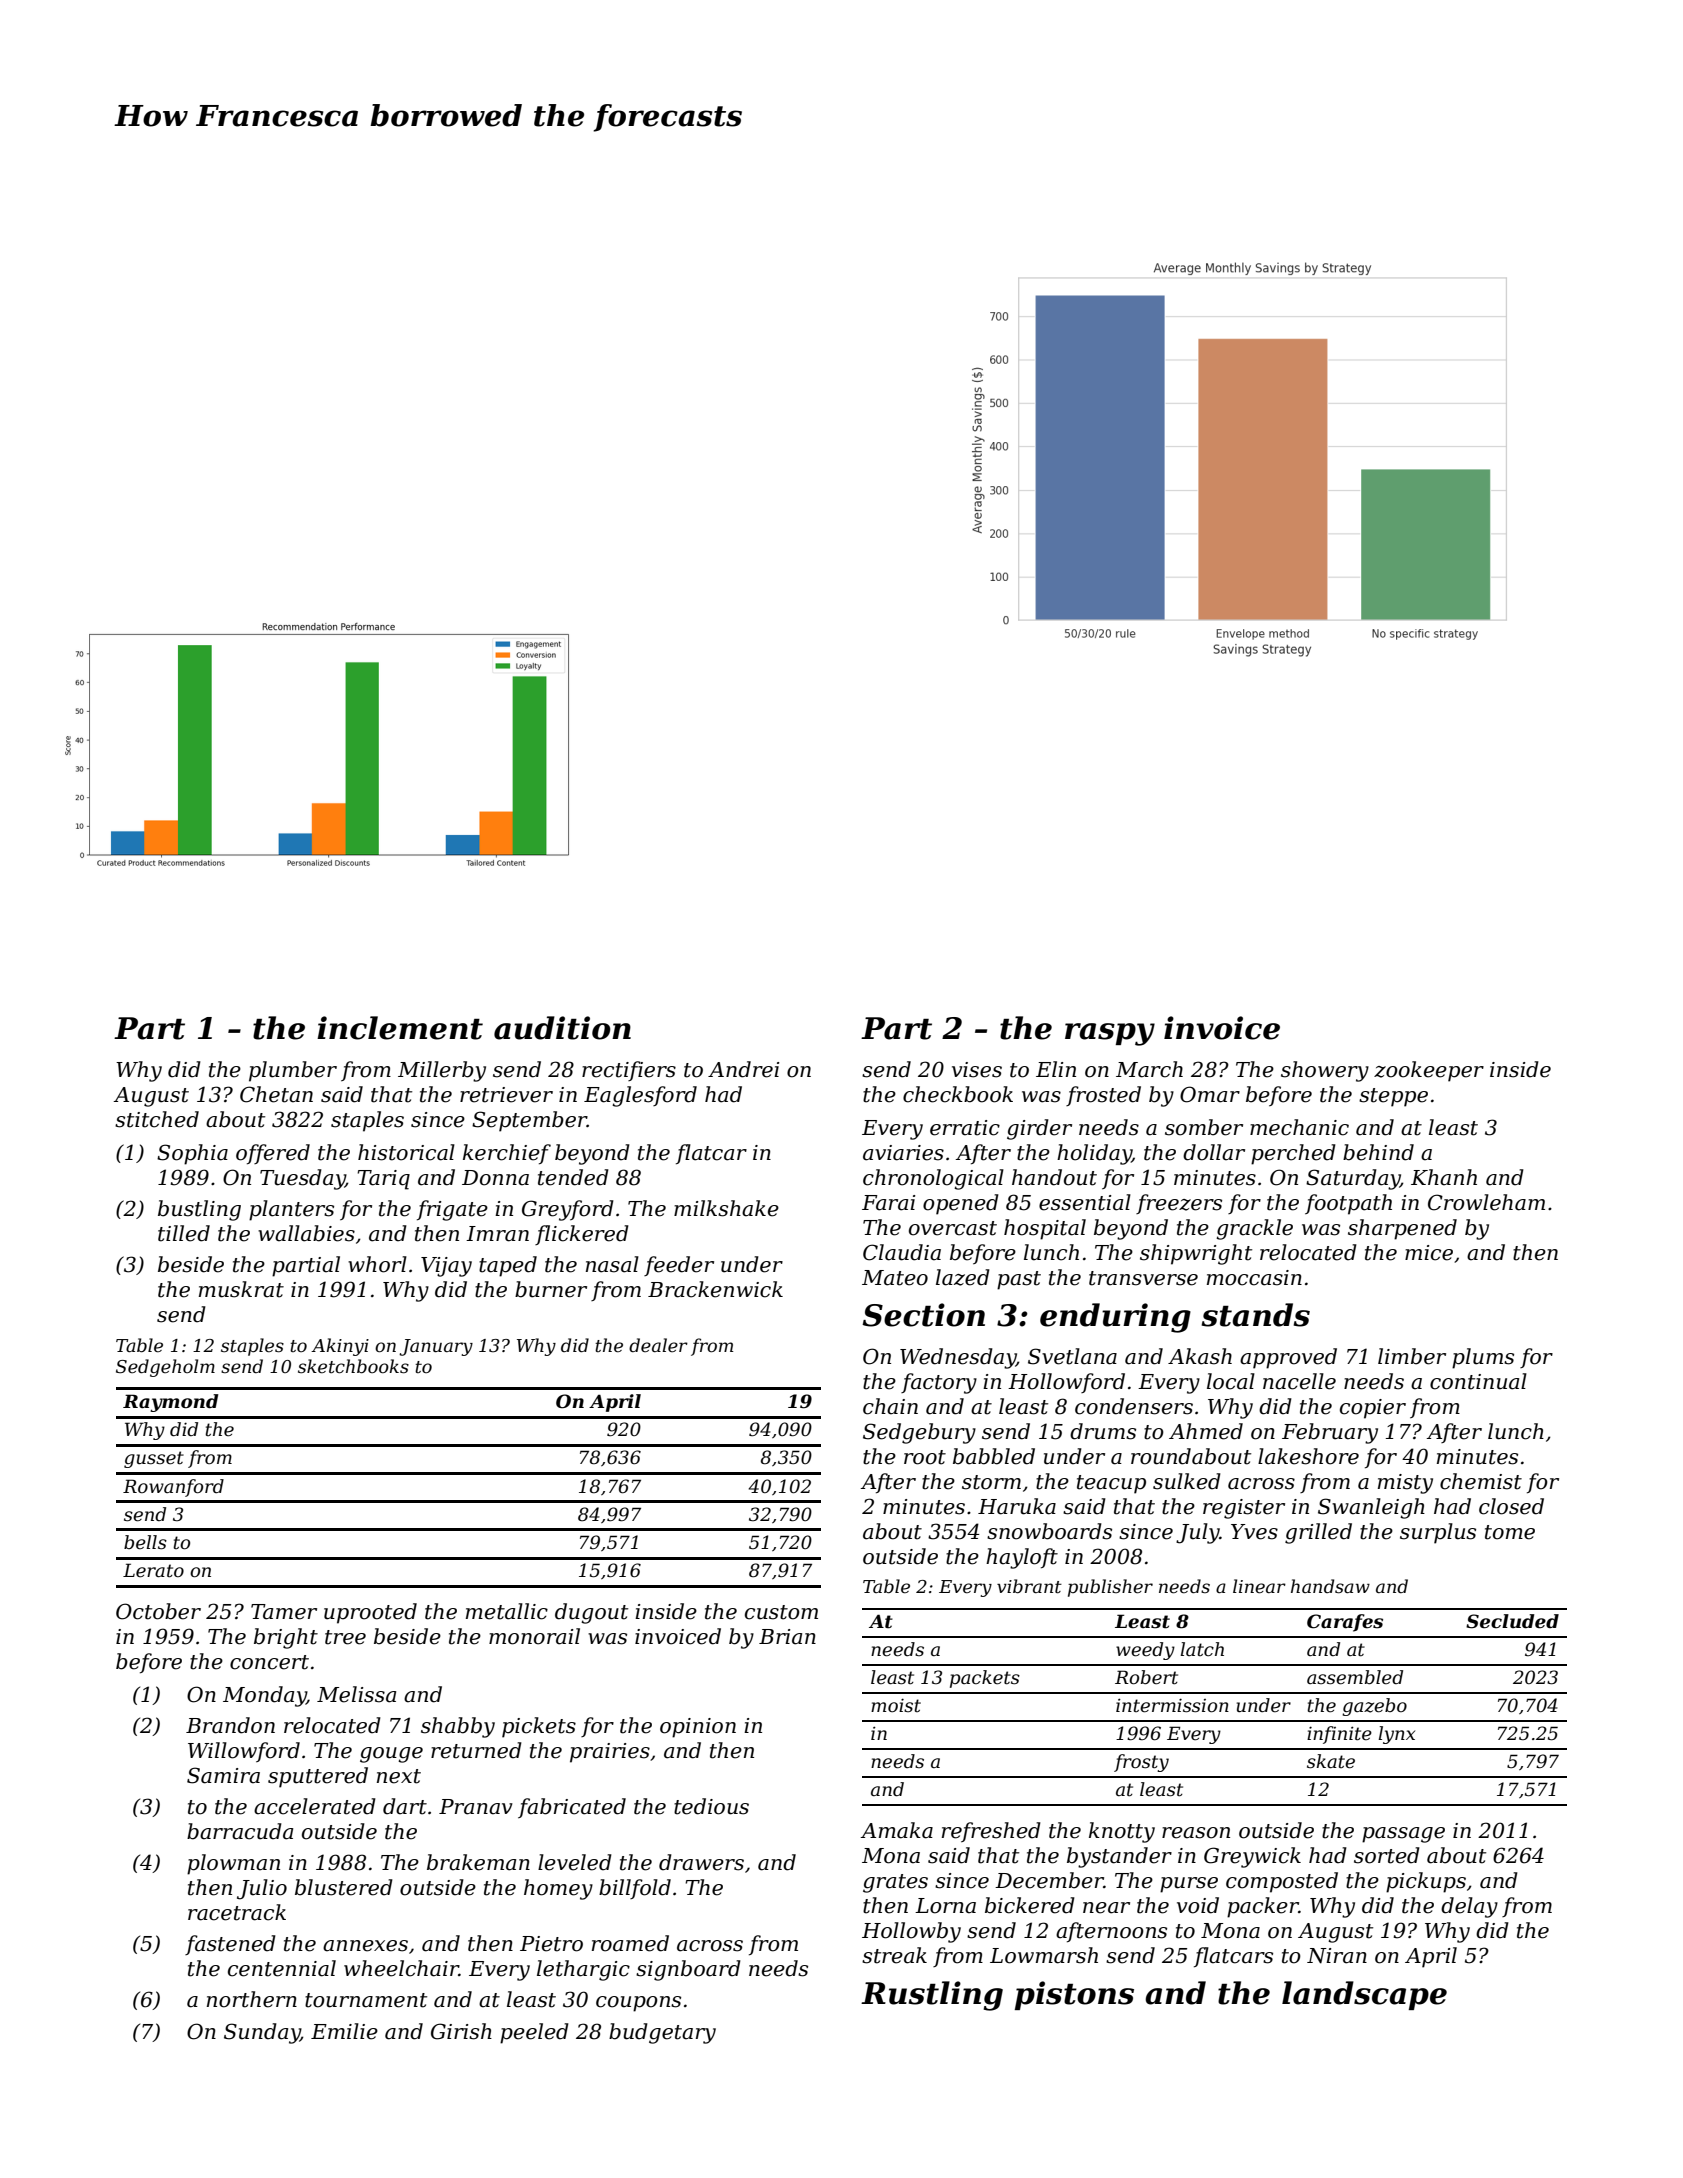 The height and width of the image is (2178, 1683). Describe the element at coordinates (282, 1968) in the image. I see `centennial` at that location.
